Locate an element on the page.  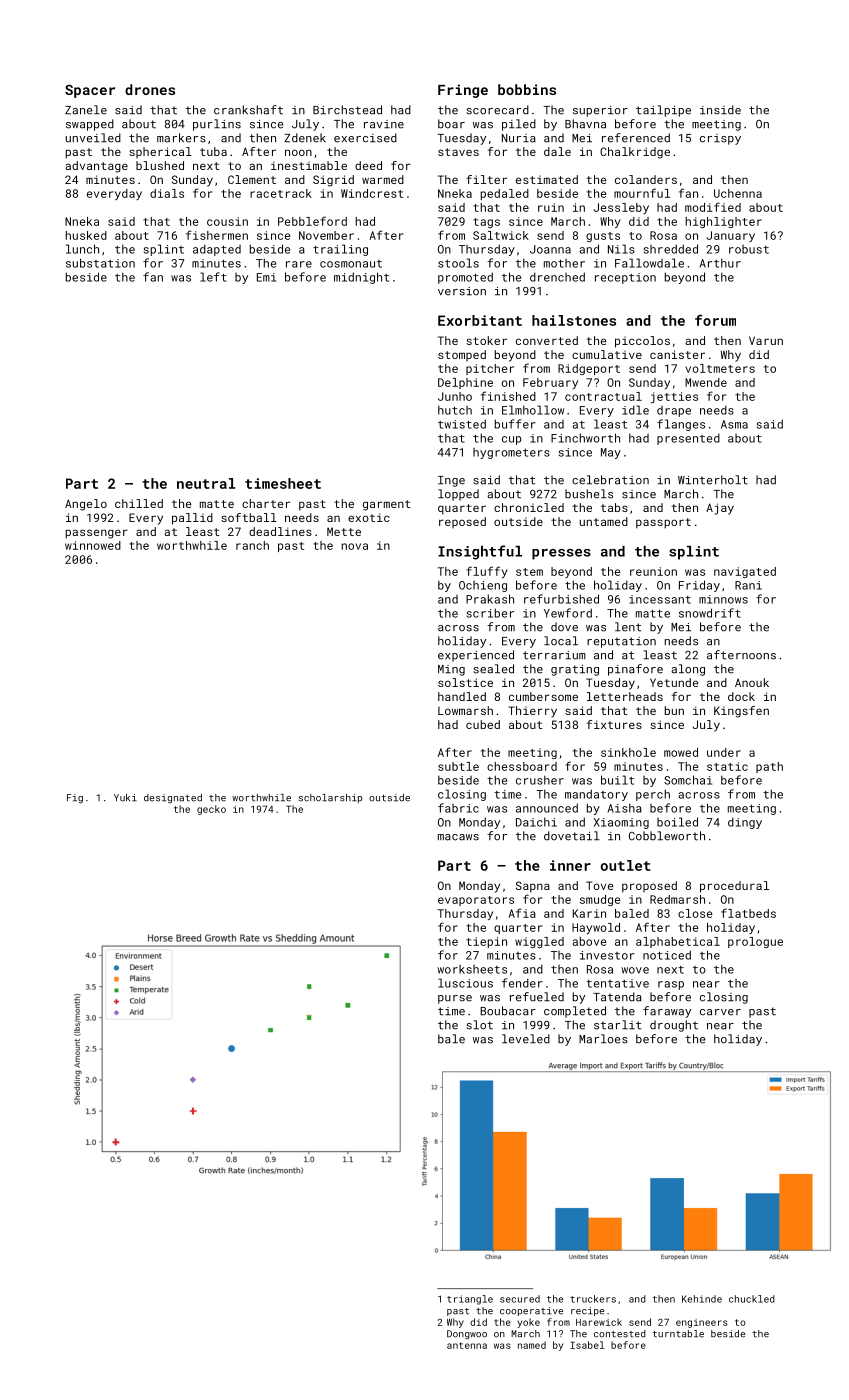
pallid is located at coordinates (192, 519).
